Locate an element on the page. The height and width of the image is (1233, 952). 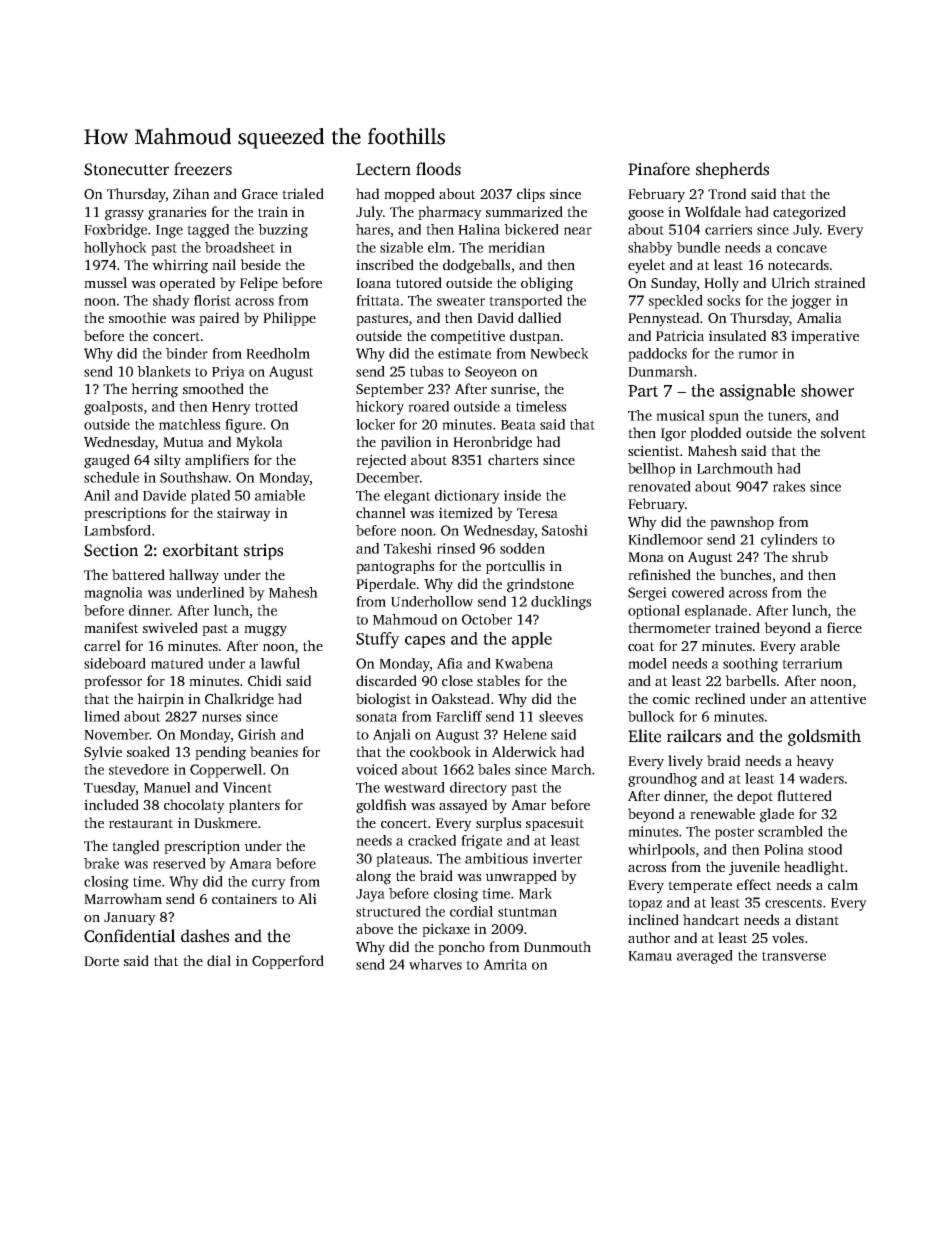
Alderwick is located at coordinates (524, 751).
